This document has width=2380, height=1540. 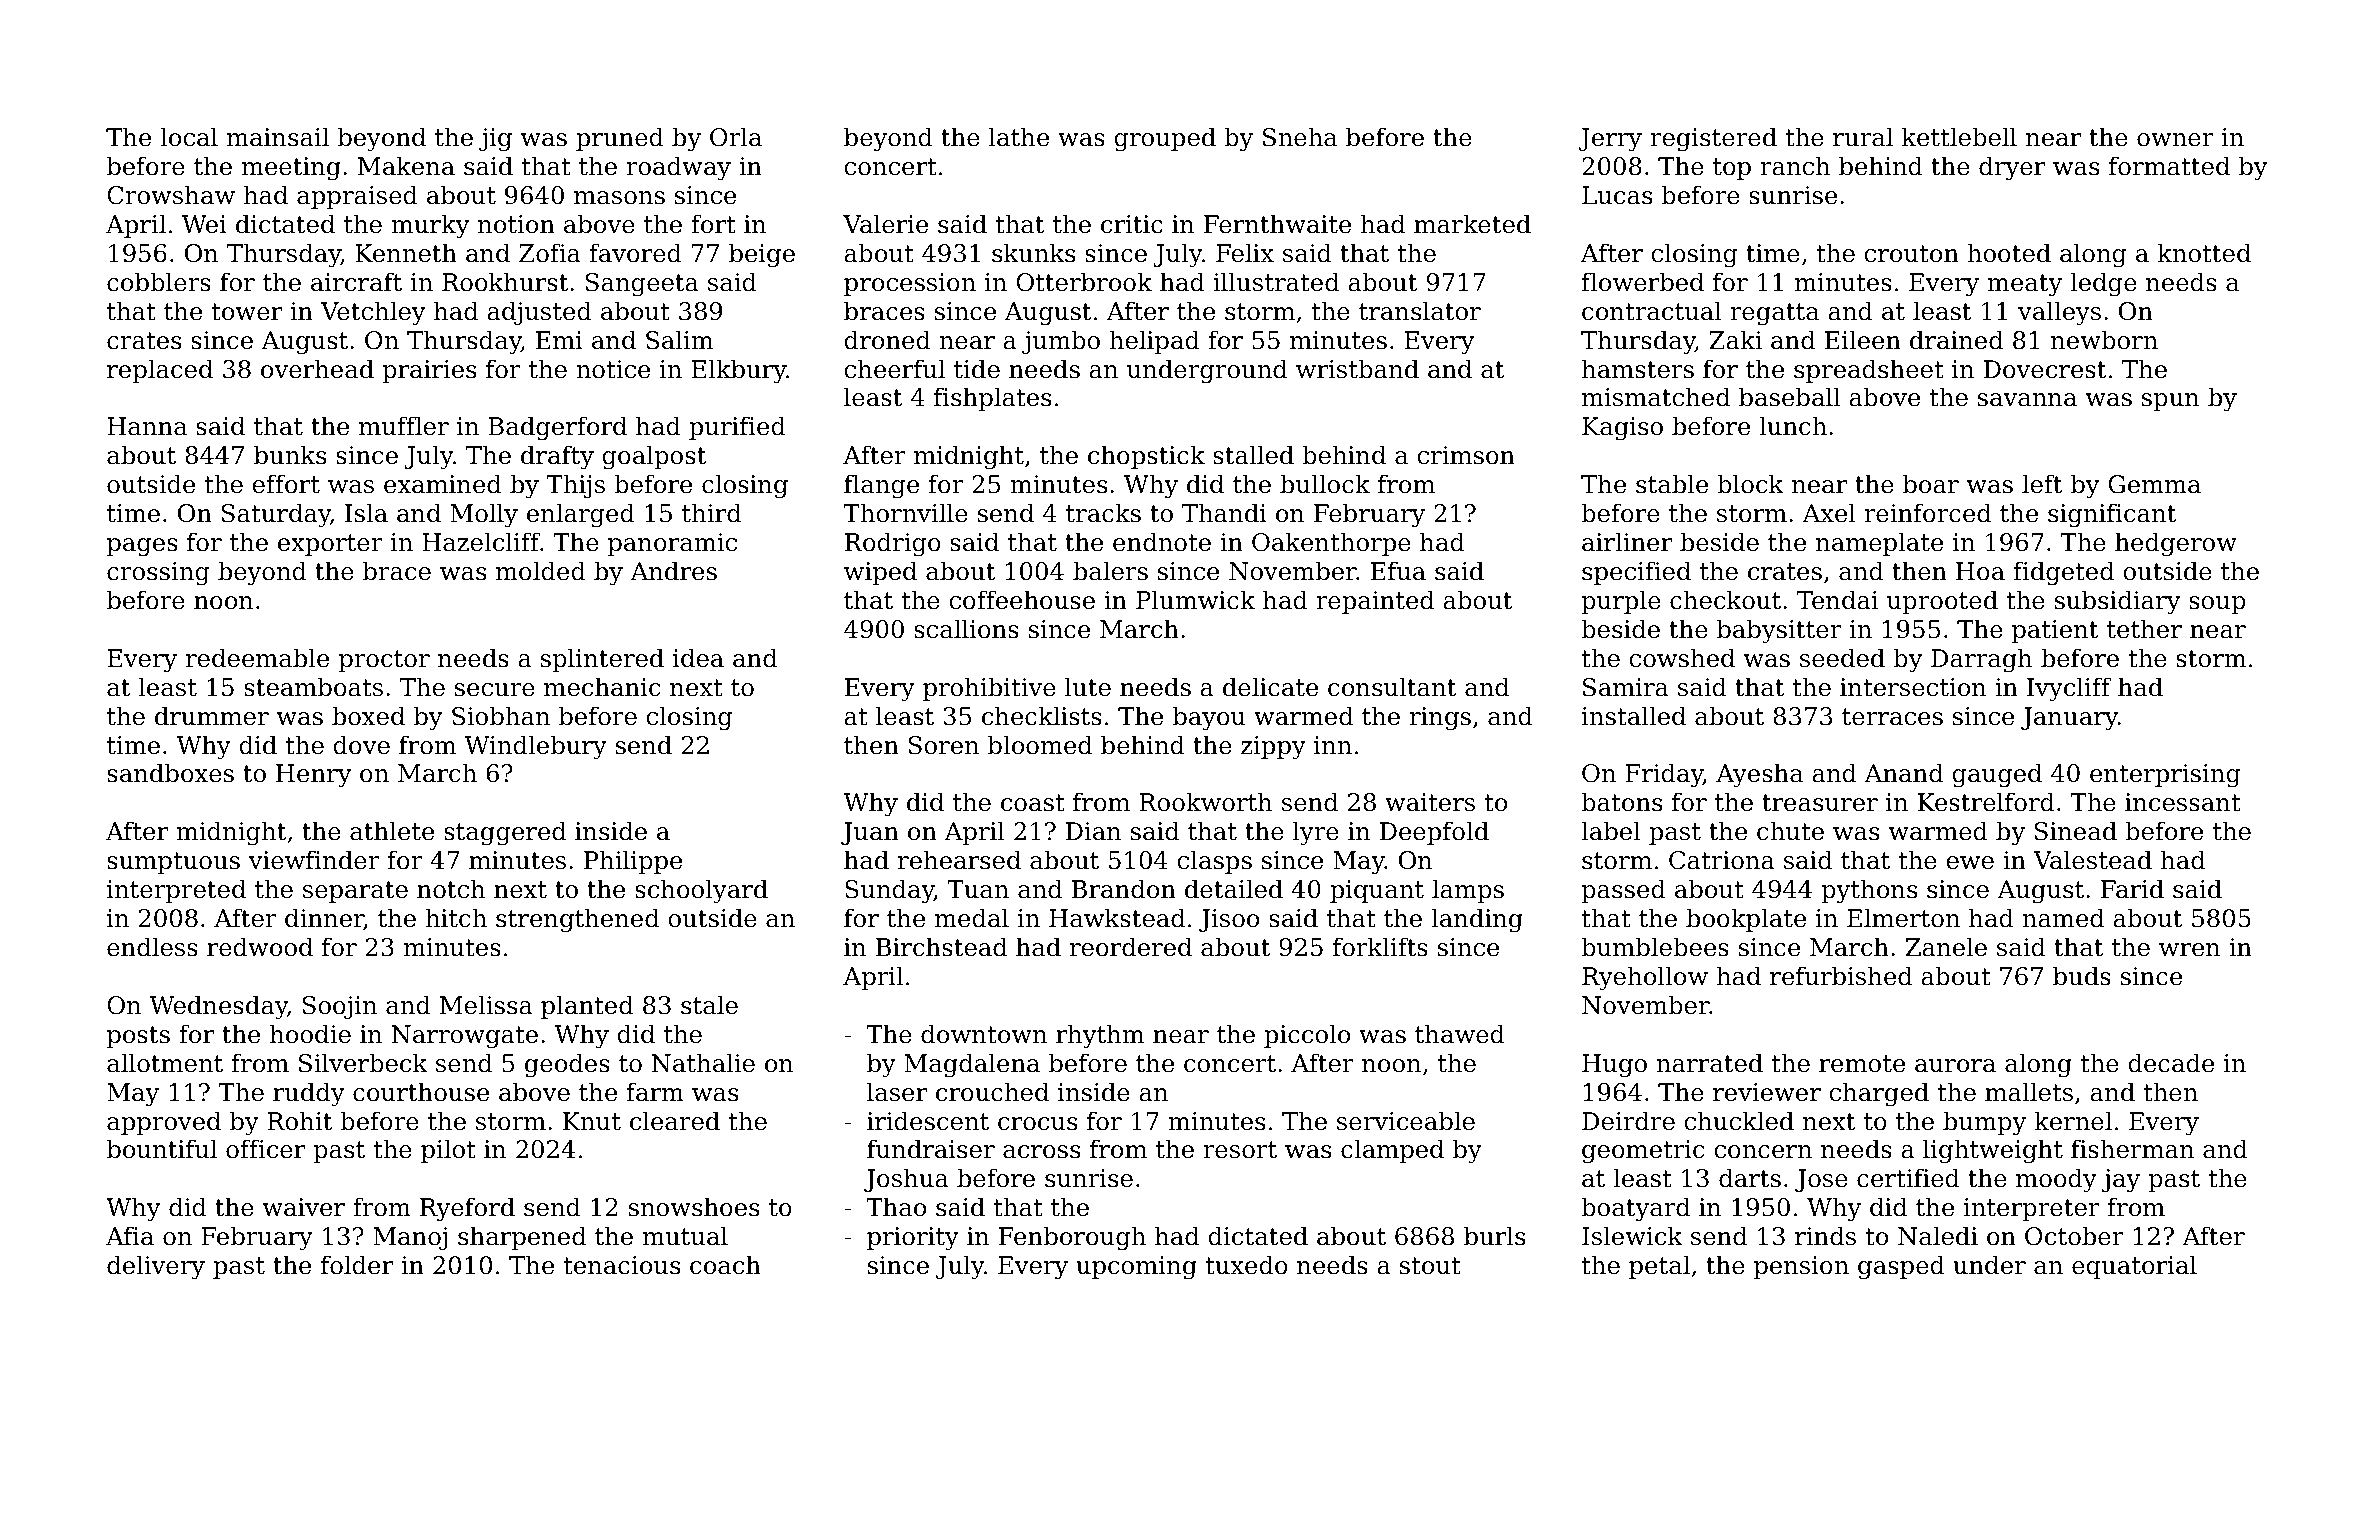 I want to click on seeded, so click(x=1842, y=658).
